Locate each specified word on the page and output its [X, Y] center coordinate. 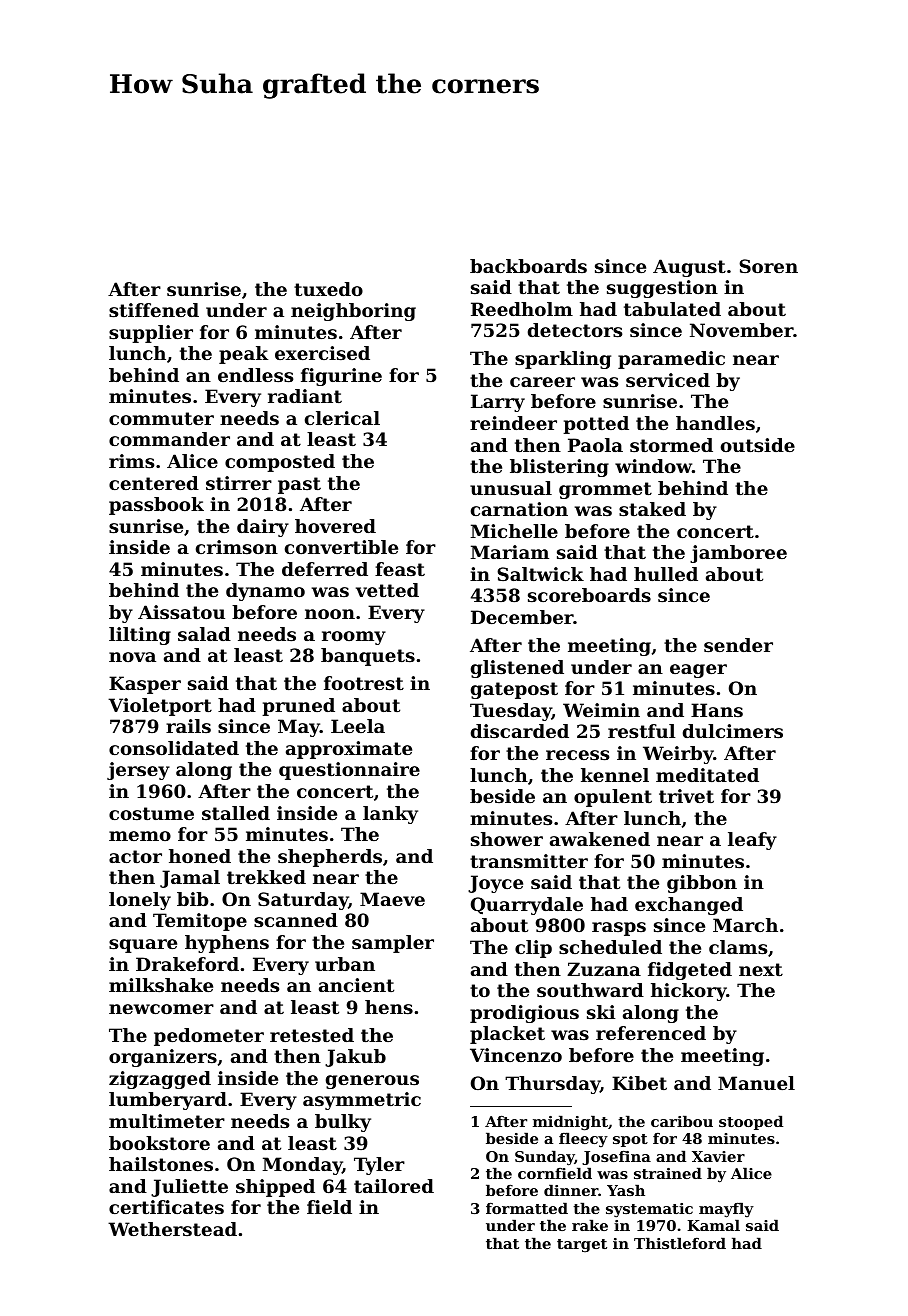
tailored [394, 1186]
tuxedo [328, 289]
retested [312, 1035]
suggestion [662, 289]
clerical [342, 418]
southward [590, 990]
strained [668, 1173]
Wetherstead [172, 1229]
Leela [358, 726]
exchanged [689, 906]
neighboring [353, 312]
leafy [752, 841]
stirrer [239, 483]
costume [151, 813]
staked [652, 509]
